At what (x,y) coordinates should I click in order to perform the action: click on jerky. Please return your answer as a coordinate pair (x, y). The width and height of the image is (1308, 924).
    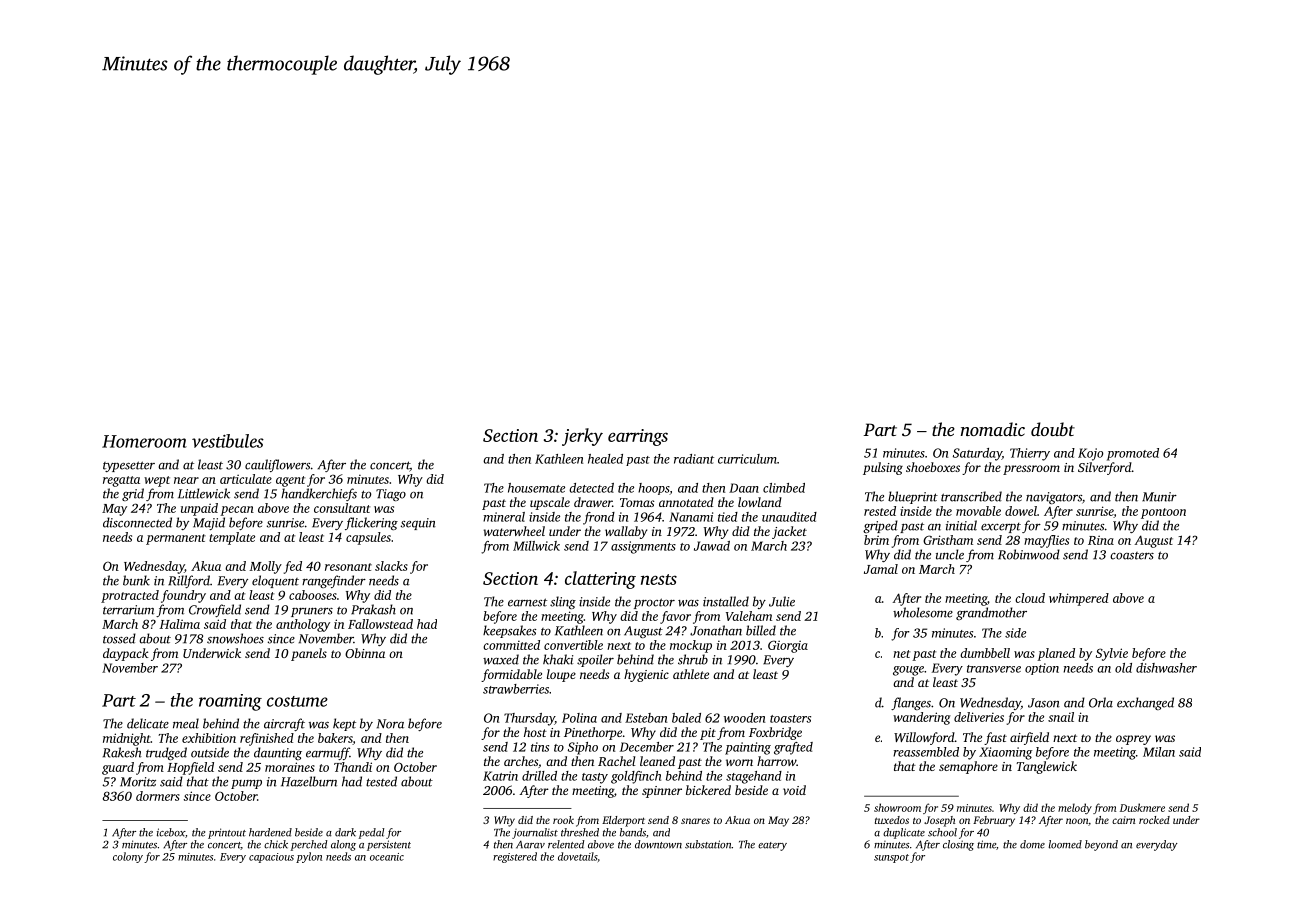
    Looking at the image, I should click on (582, 437).
